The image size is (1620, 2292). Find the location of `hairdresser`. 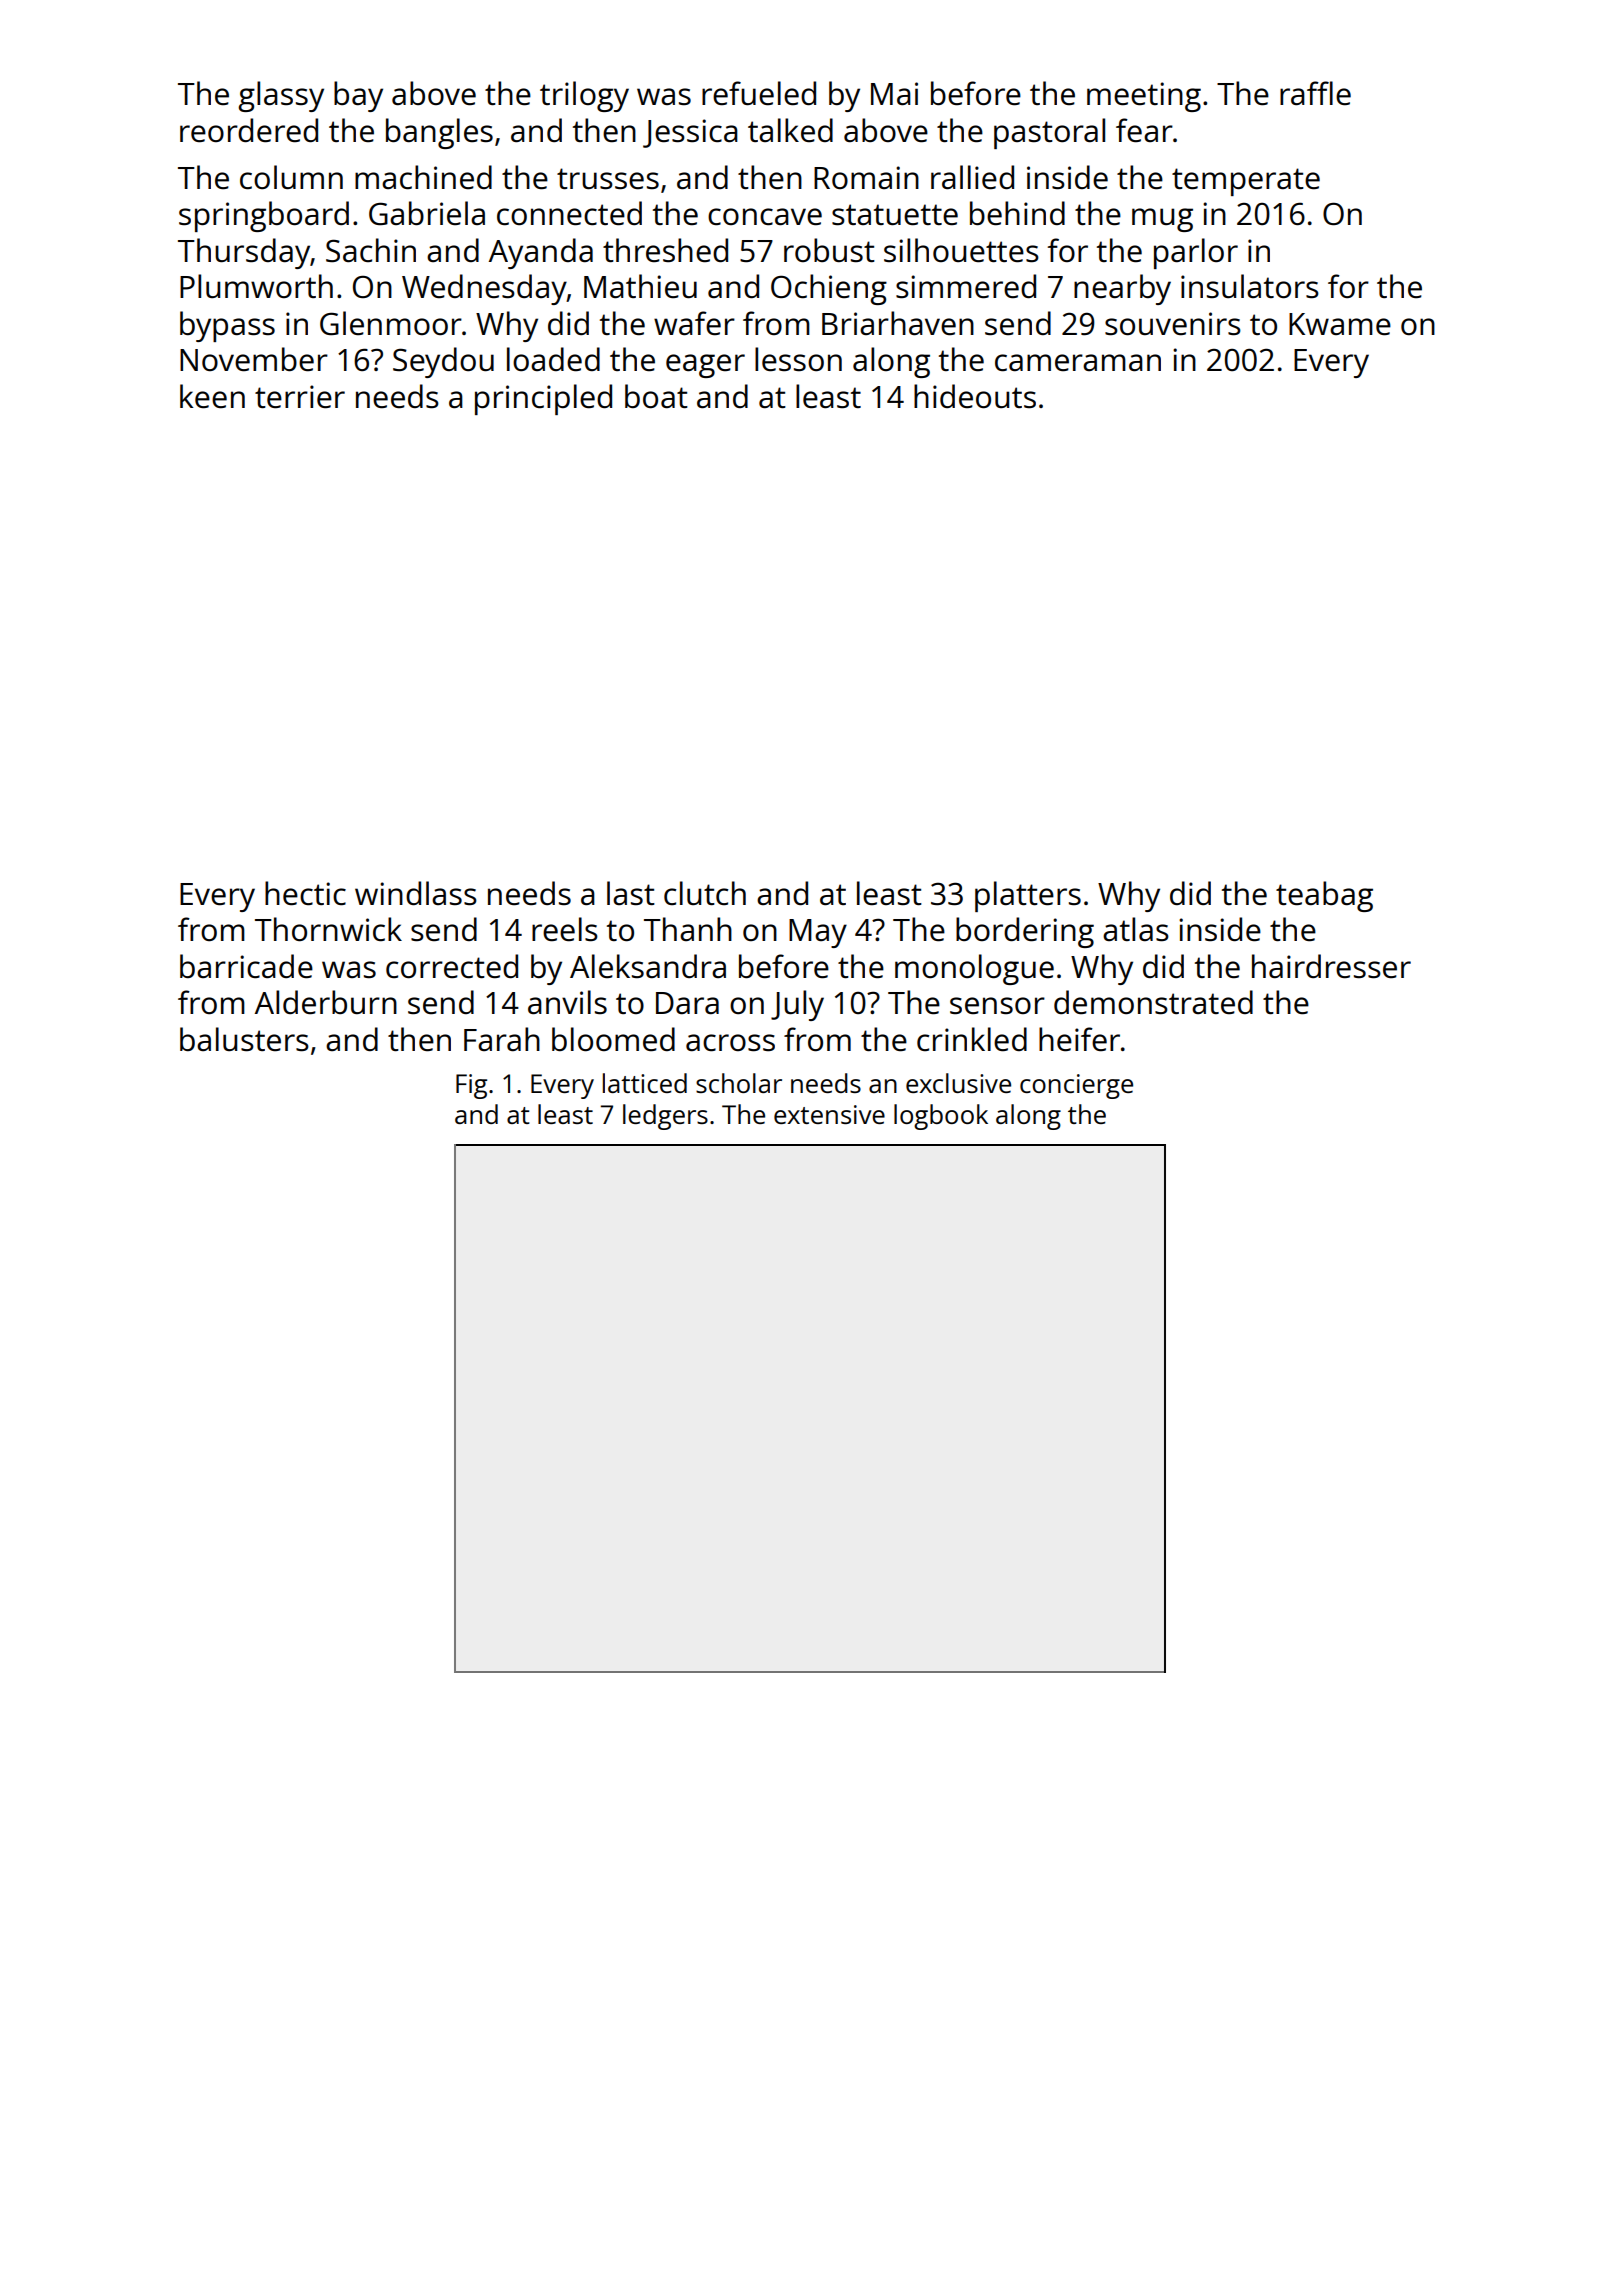

hairdresser is located at coordinates (1331, 966).
